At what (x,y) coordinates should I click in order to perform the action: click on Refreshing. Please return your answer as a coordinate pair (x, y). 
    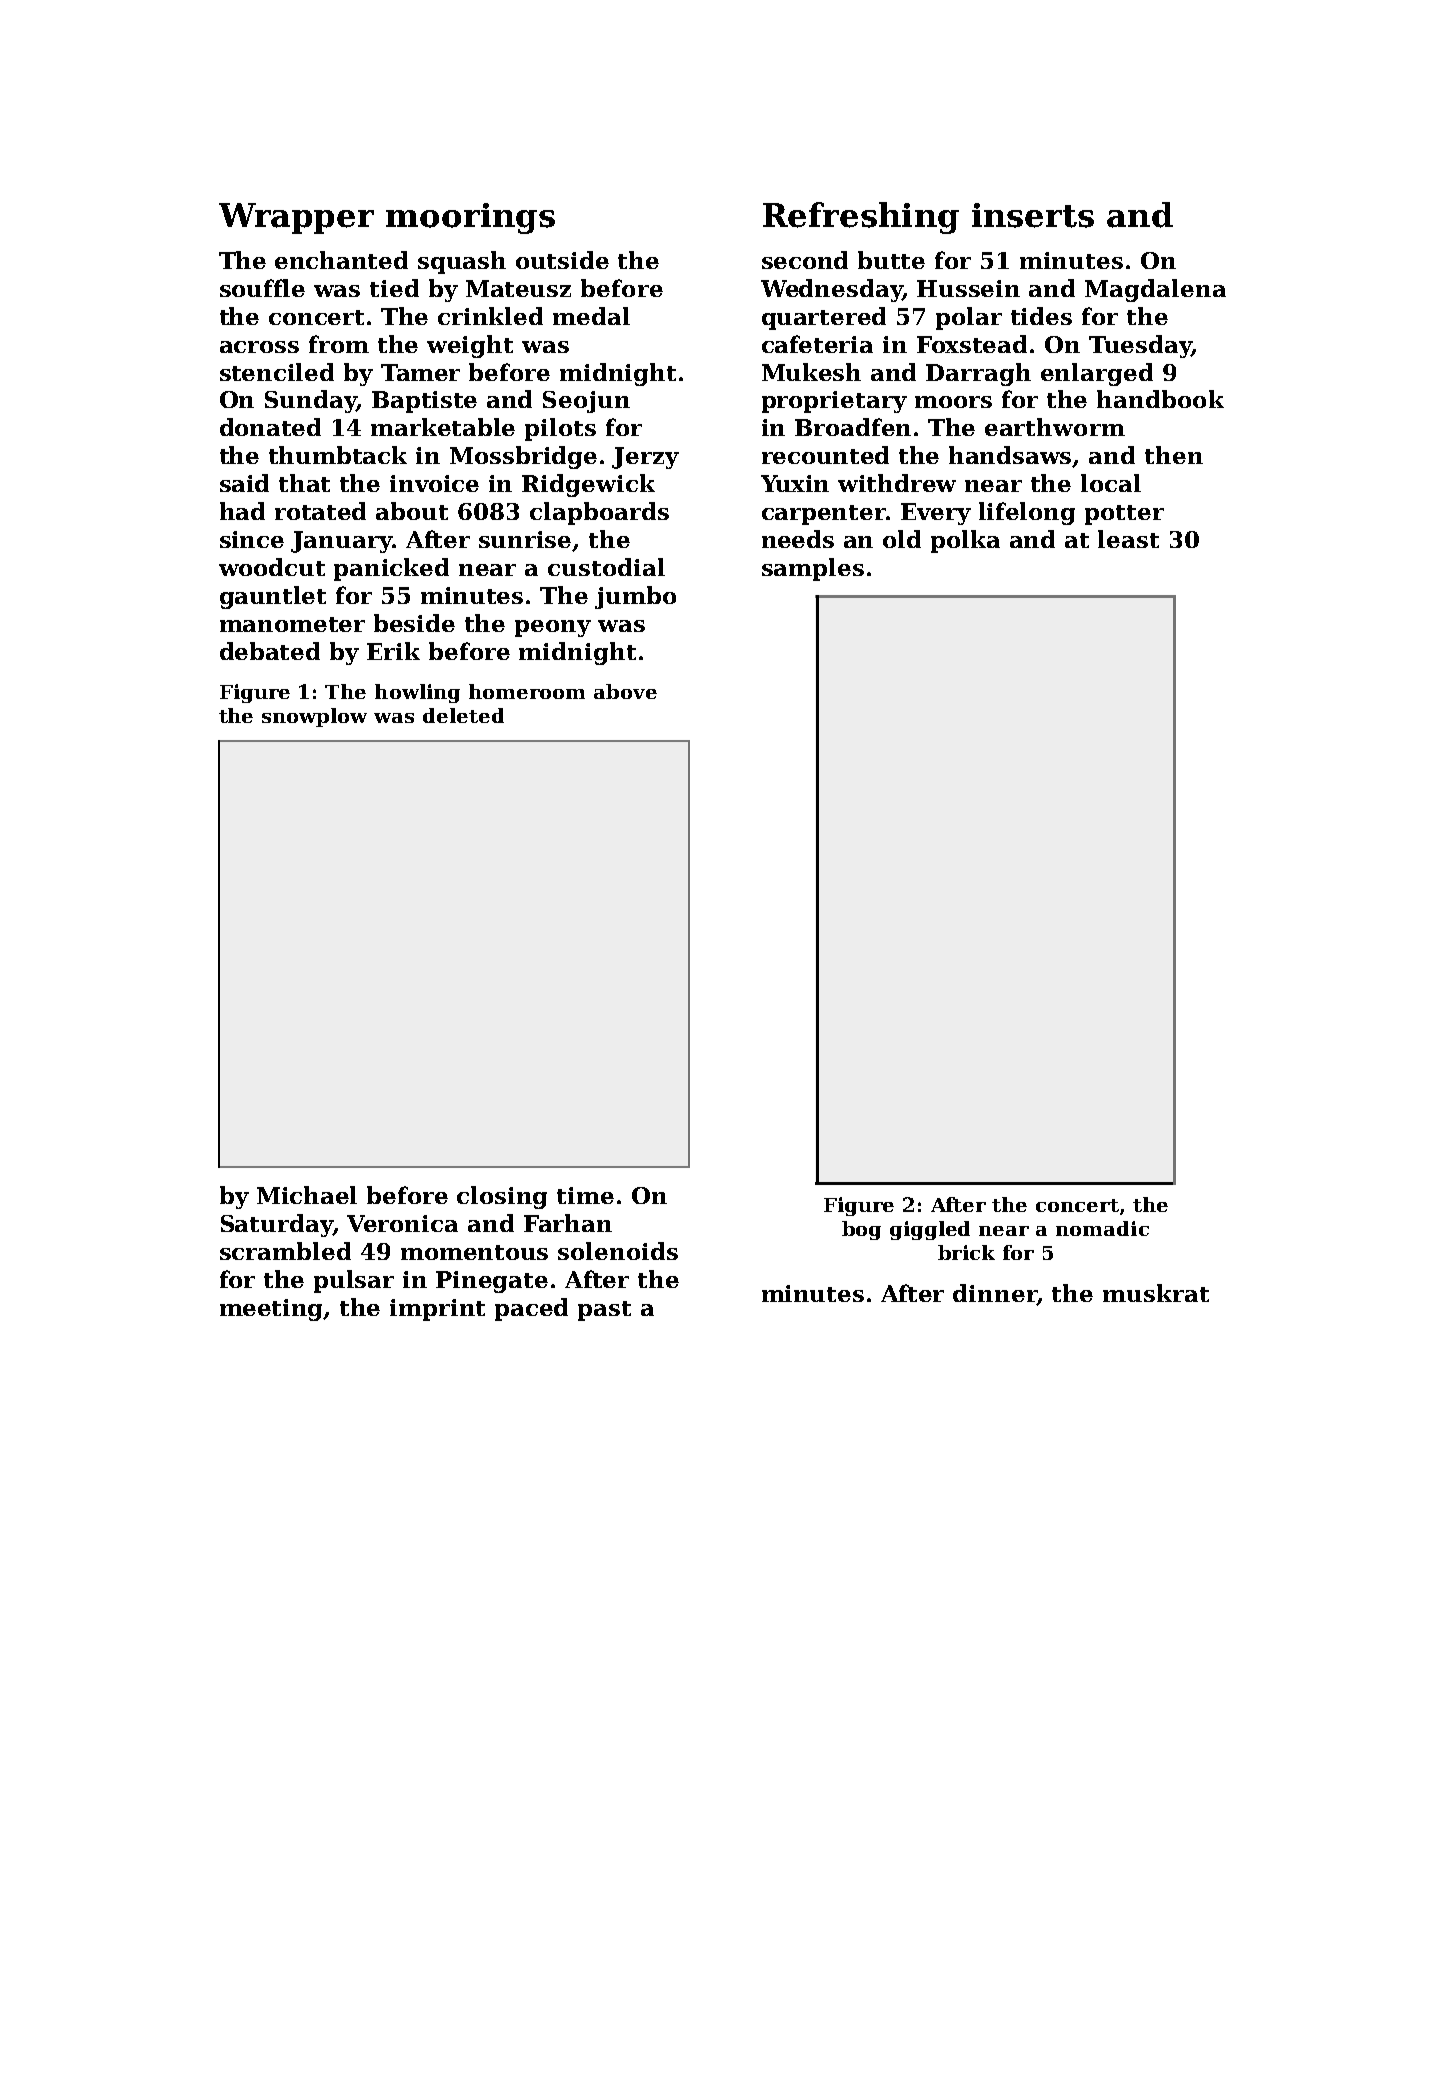
    Looking at the image, I should click on (861, 218).
